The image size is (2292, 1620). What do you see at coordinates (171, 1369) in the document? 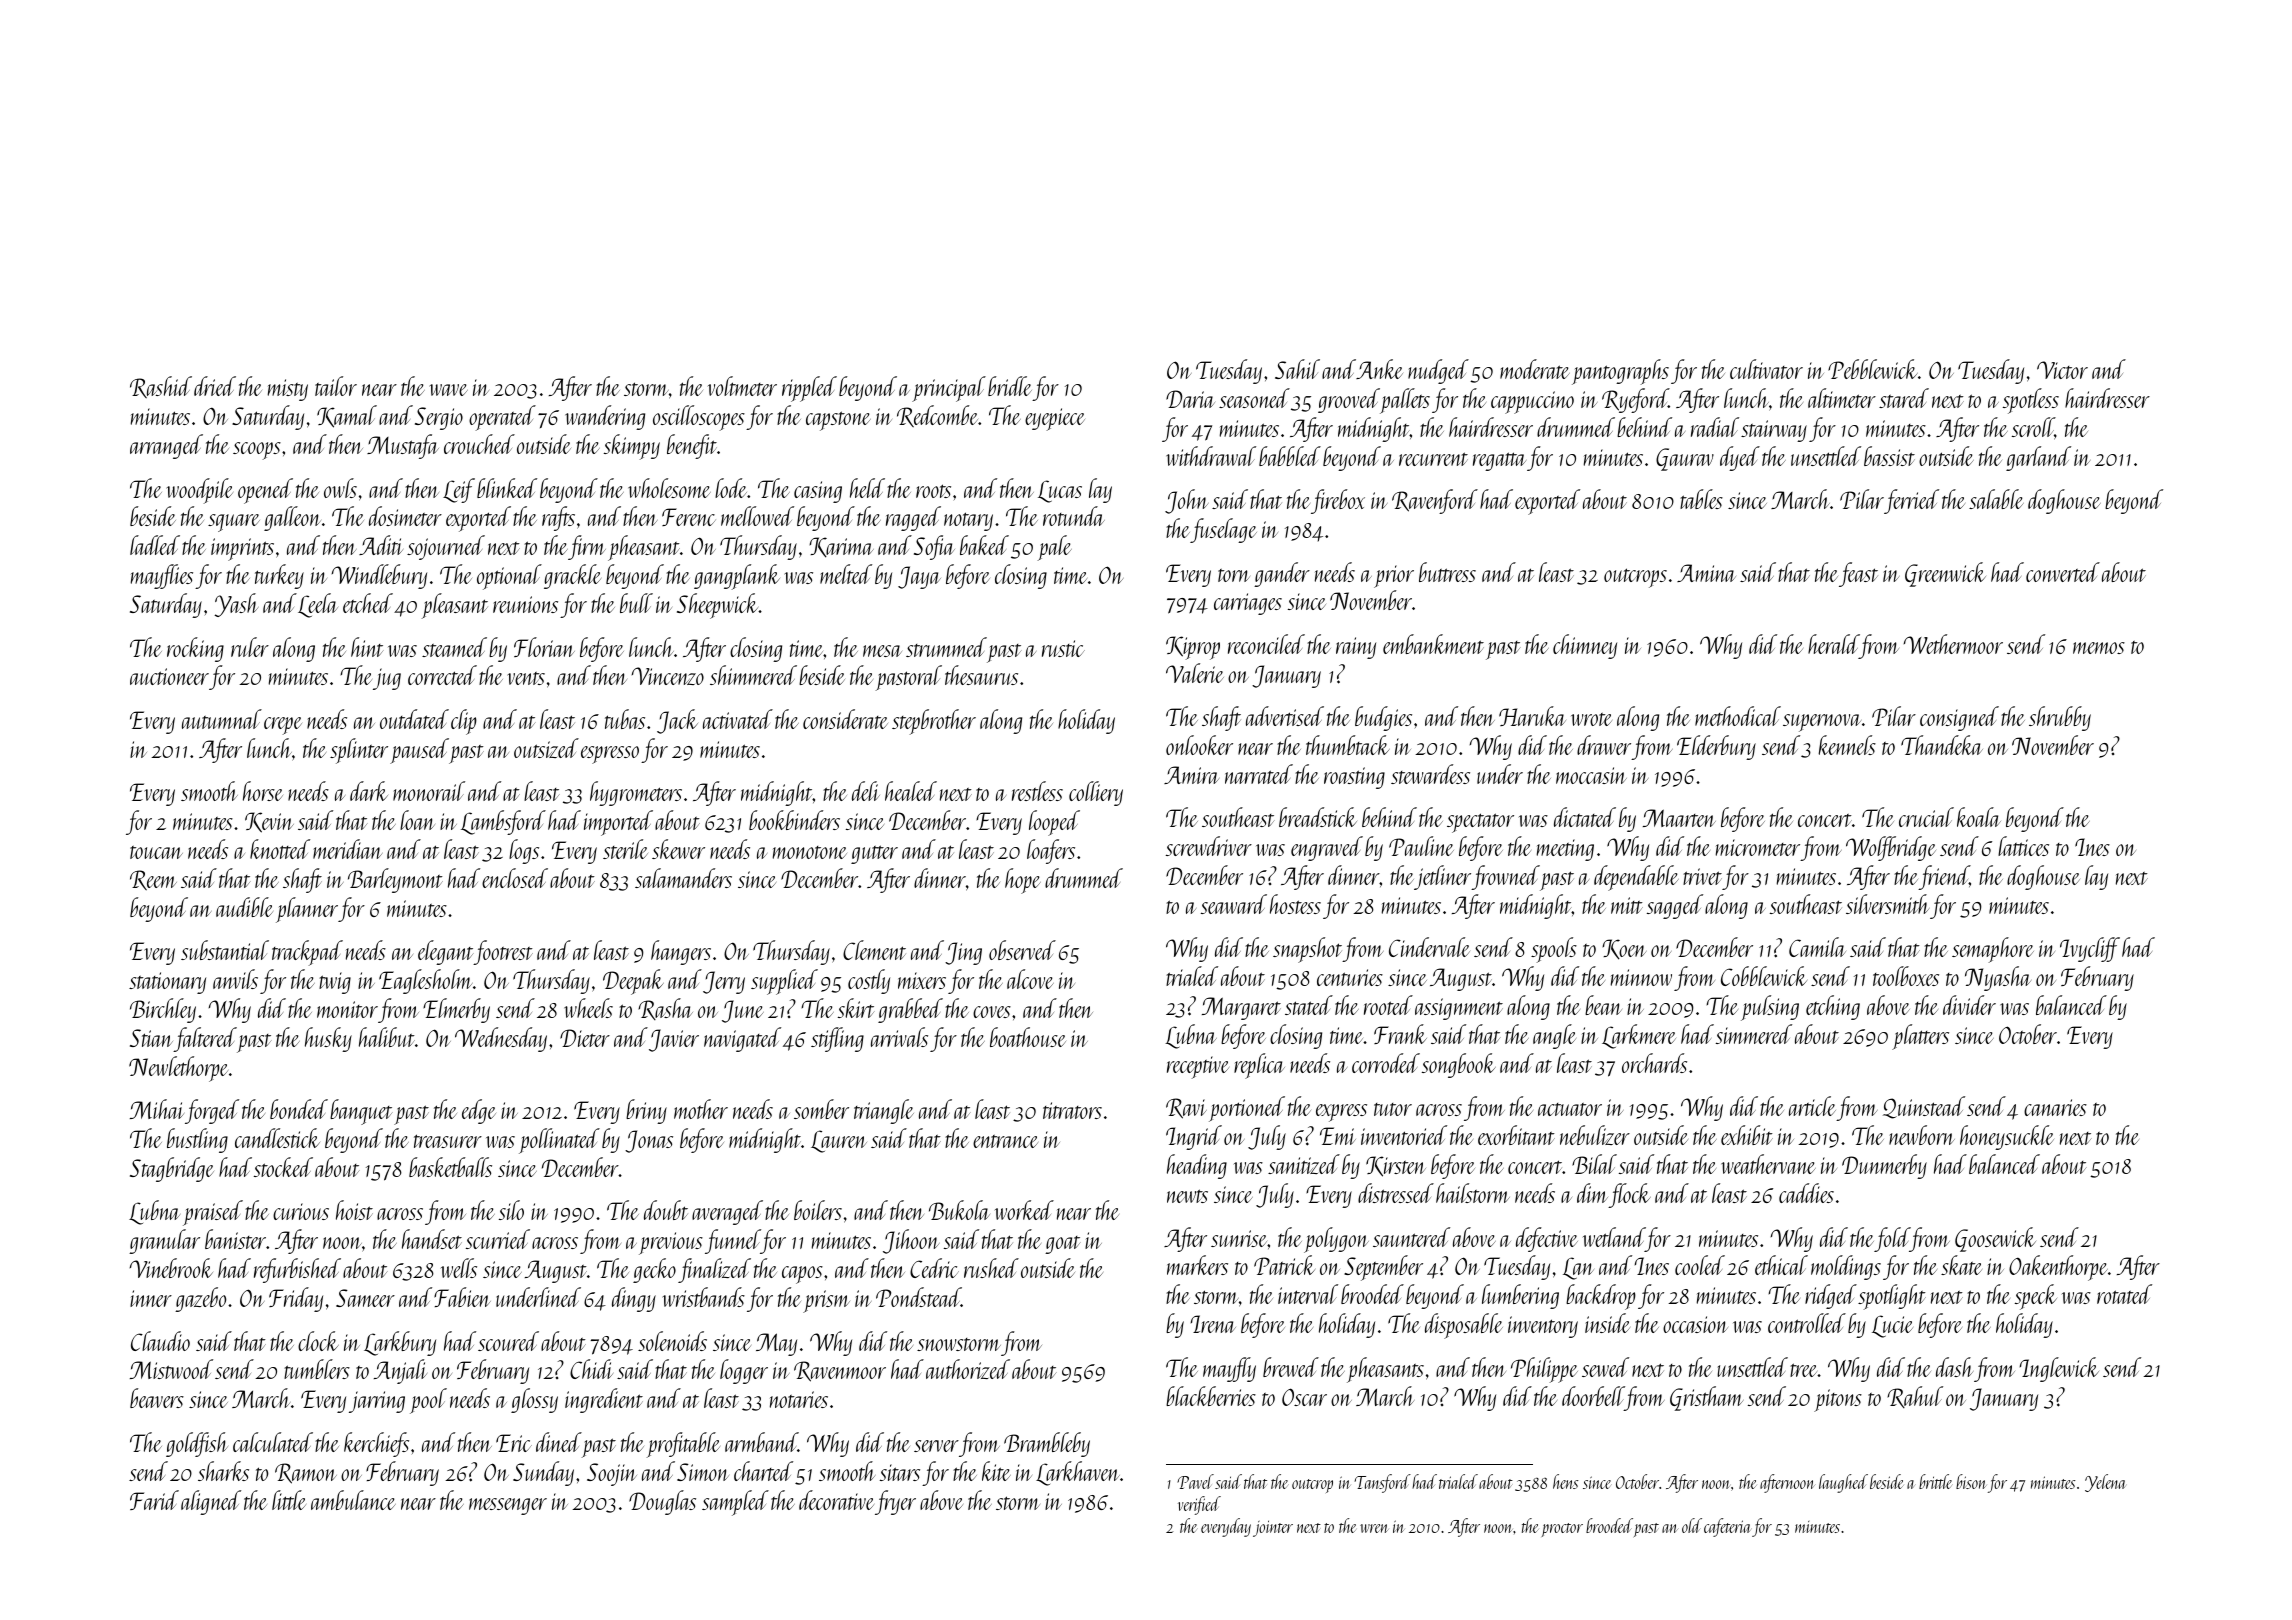
I see `Mistwood` at bounding box center [171, 1369].
